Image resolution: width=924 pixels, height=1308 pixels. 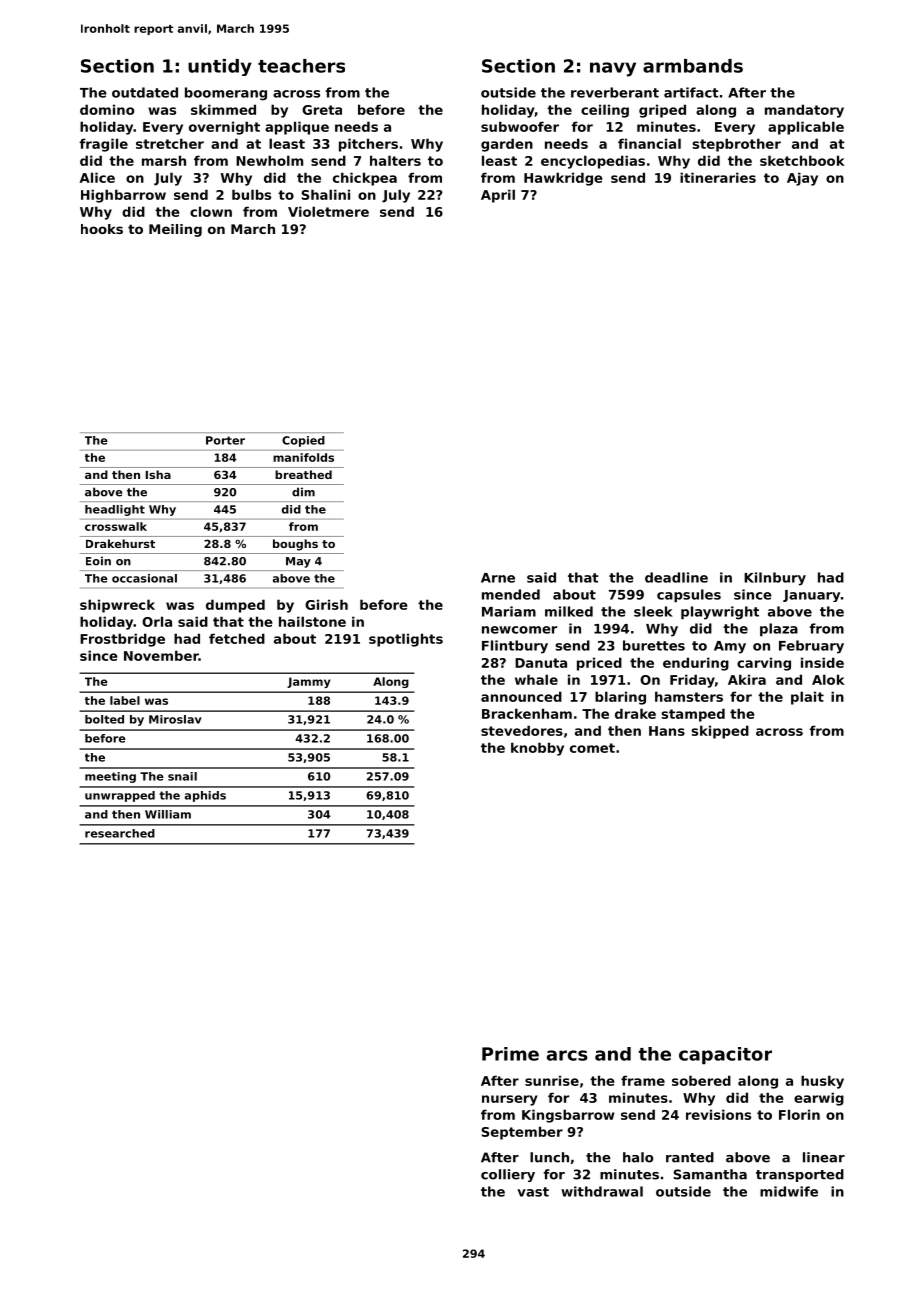 I want to click on Hawkridge, so click(x=563, y=179).
